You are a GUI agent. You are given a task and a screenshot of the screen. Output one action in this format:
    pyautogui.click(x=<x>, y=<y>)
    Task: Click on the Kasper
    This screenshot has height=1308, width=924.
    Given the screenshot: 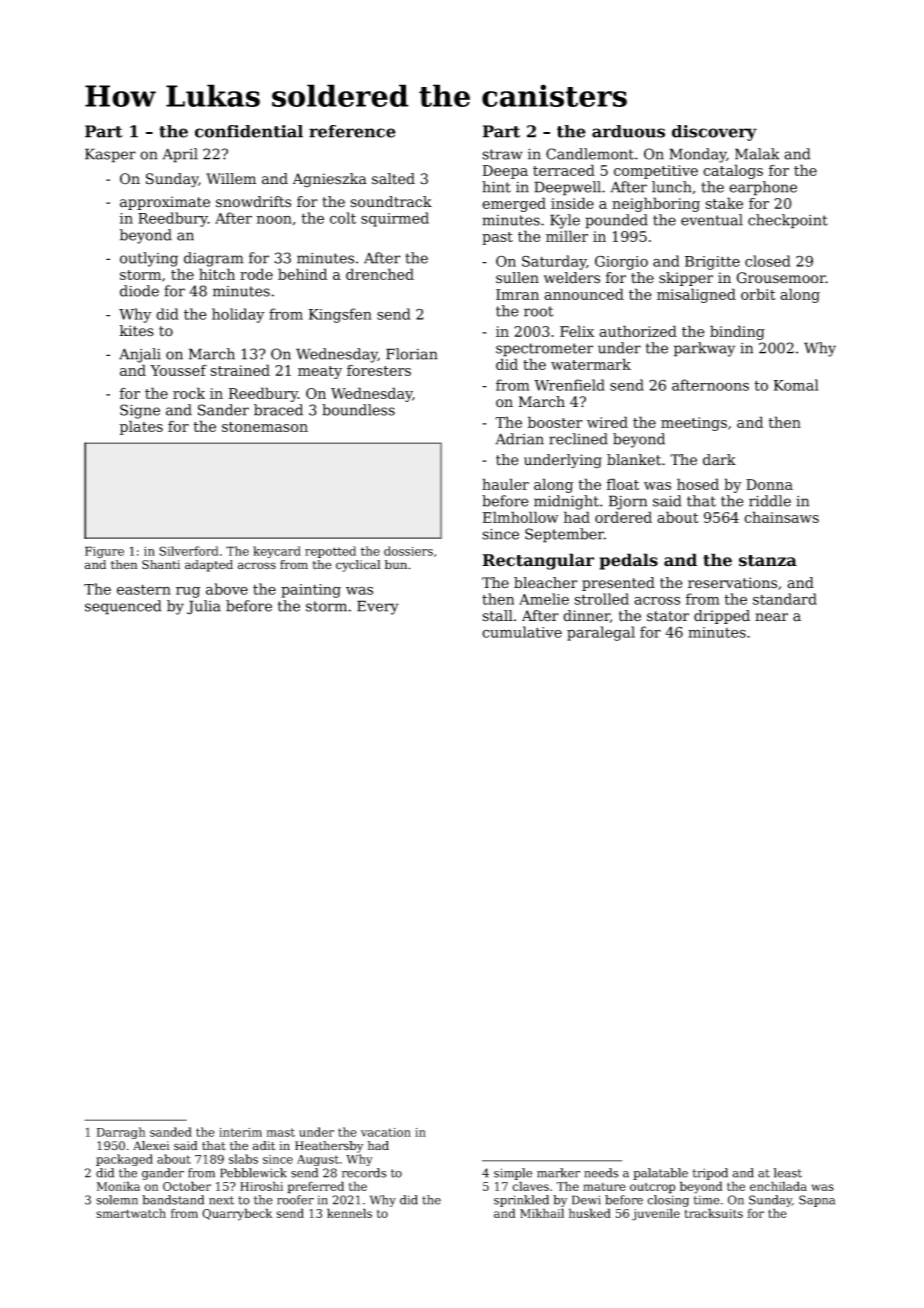 What is the action you would take?
    pyautogui.click(x=110, y=155)
